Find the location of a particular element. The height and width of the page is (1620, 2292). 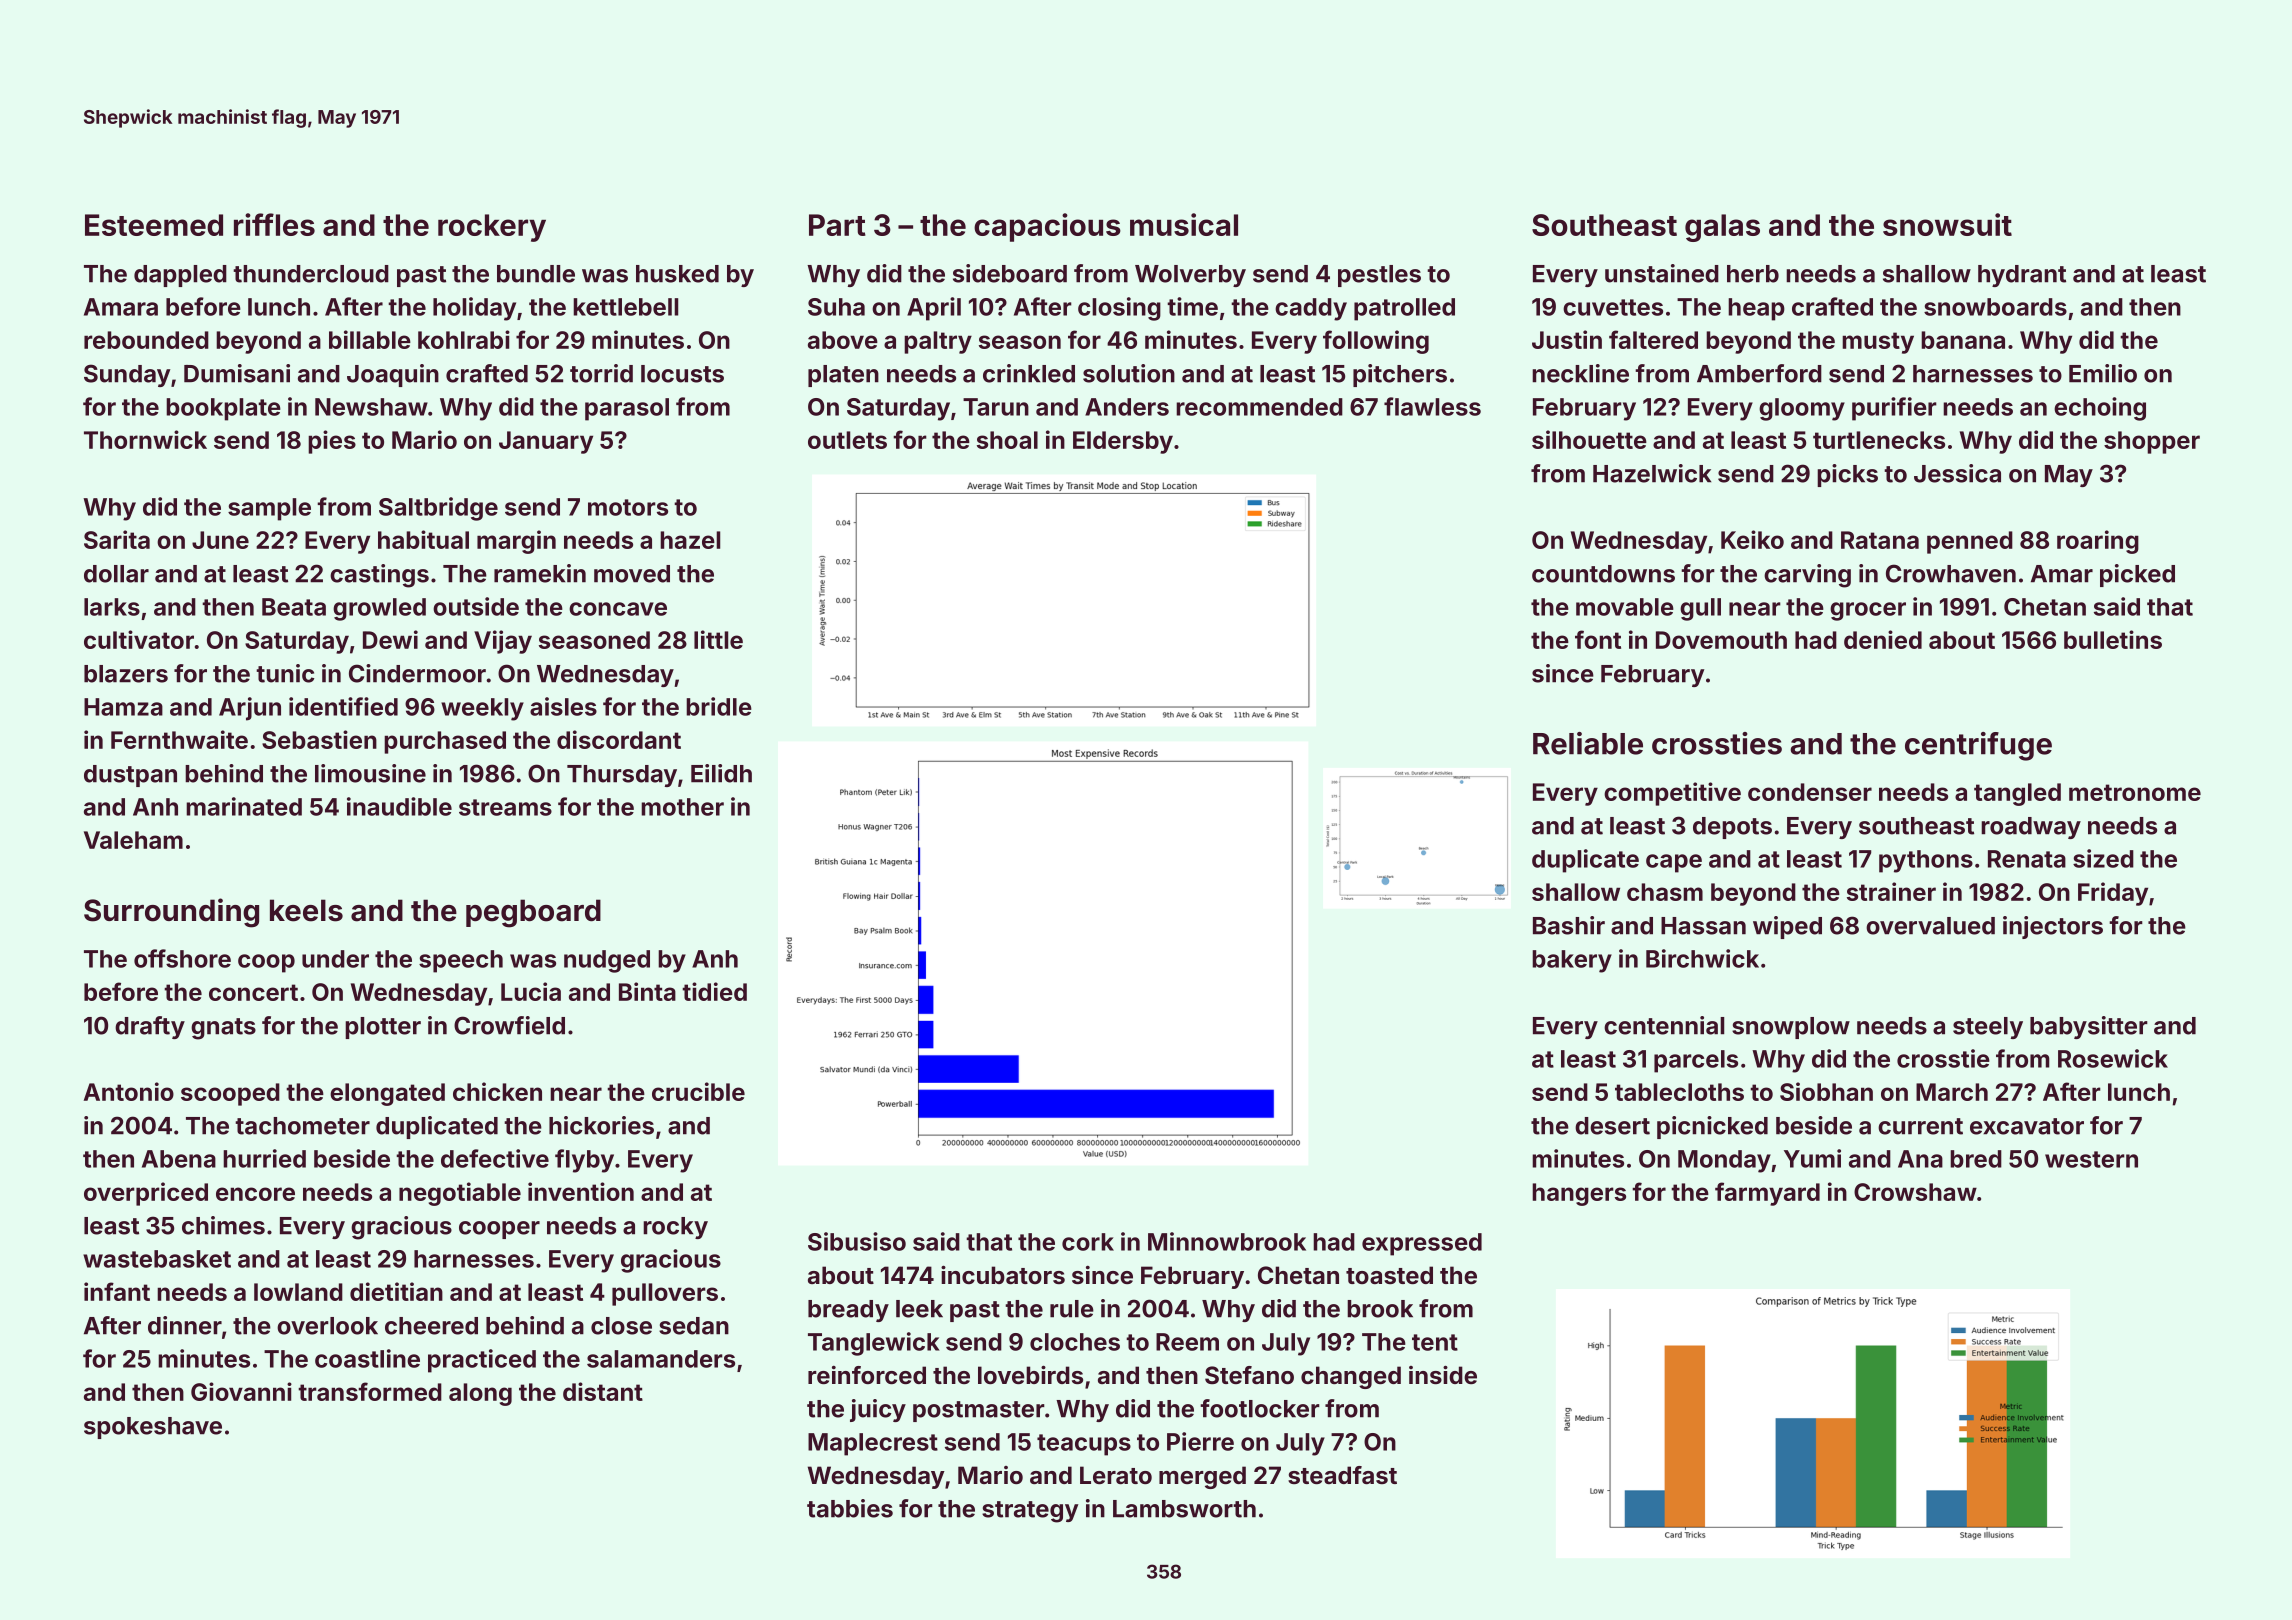

dinner is located at coordinates (185, 1325).
